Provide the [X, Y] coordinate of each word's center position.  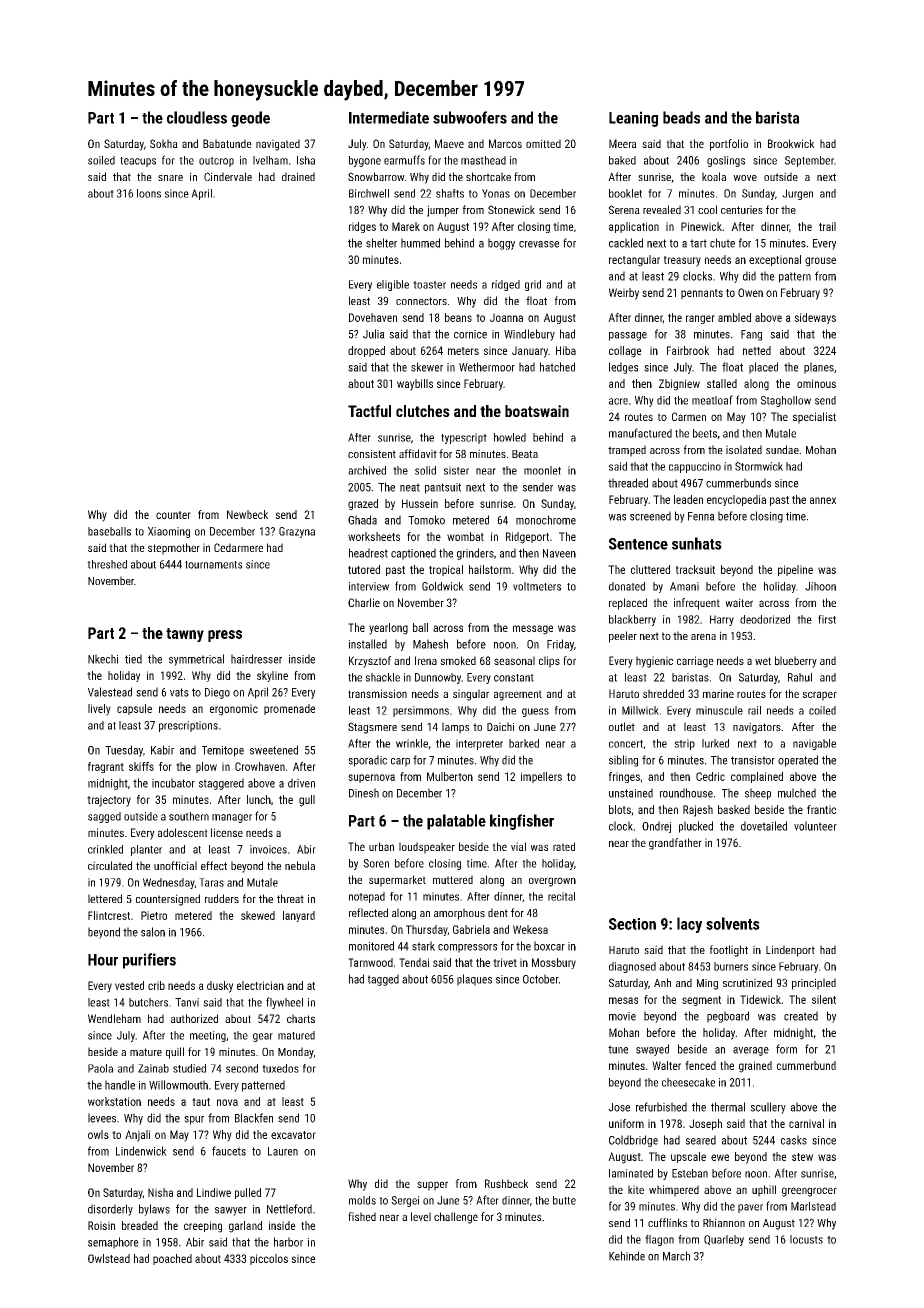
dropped [366, 351]
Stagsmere [372, 728]
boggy [501, 244]
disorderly [110, 1210]
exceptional [775, 260]
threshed [107, 564]
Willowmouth [178, 1085]
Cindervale [228, 176]
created [801, 1016]
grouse [820, 262]
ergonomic [234, 710]
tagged [383, 980]
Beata [525, 454]
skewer [427, 367]
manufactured [640, 433]
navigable [814, 744]
